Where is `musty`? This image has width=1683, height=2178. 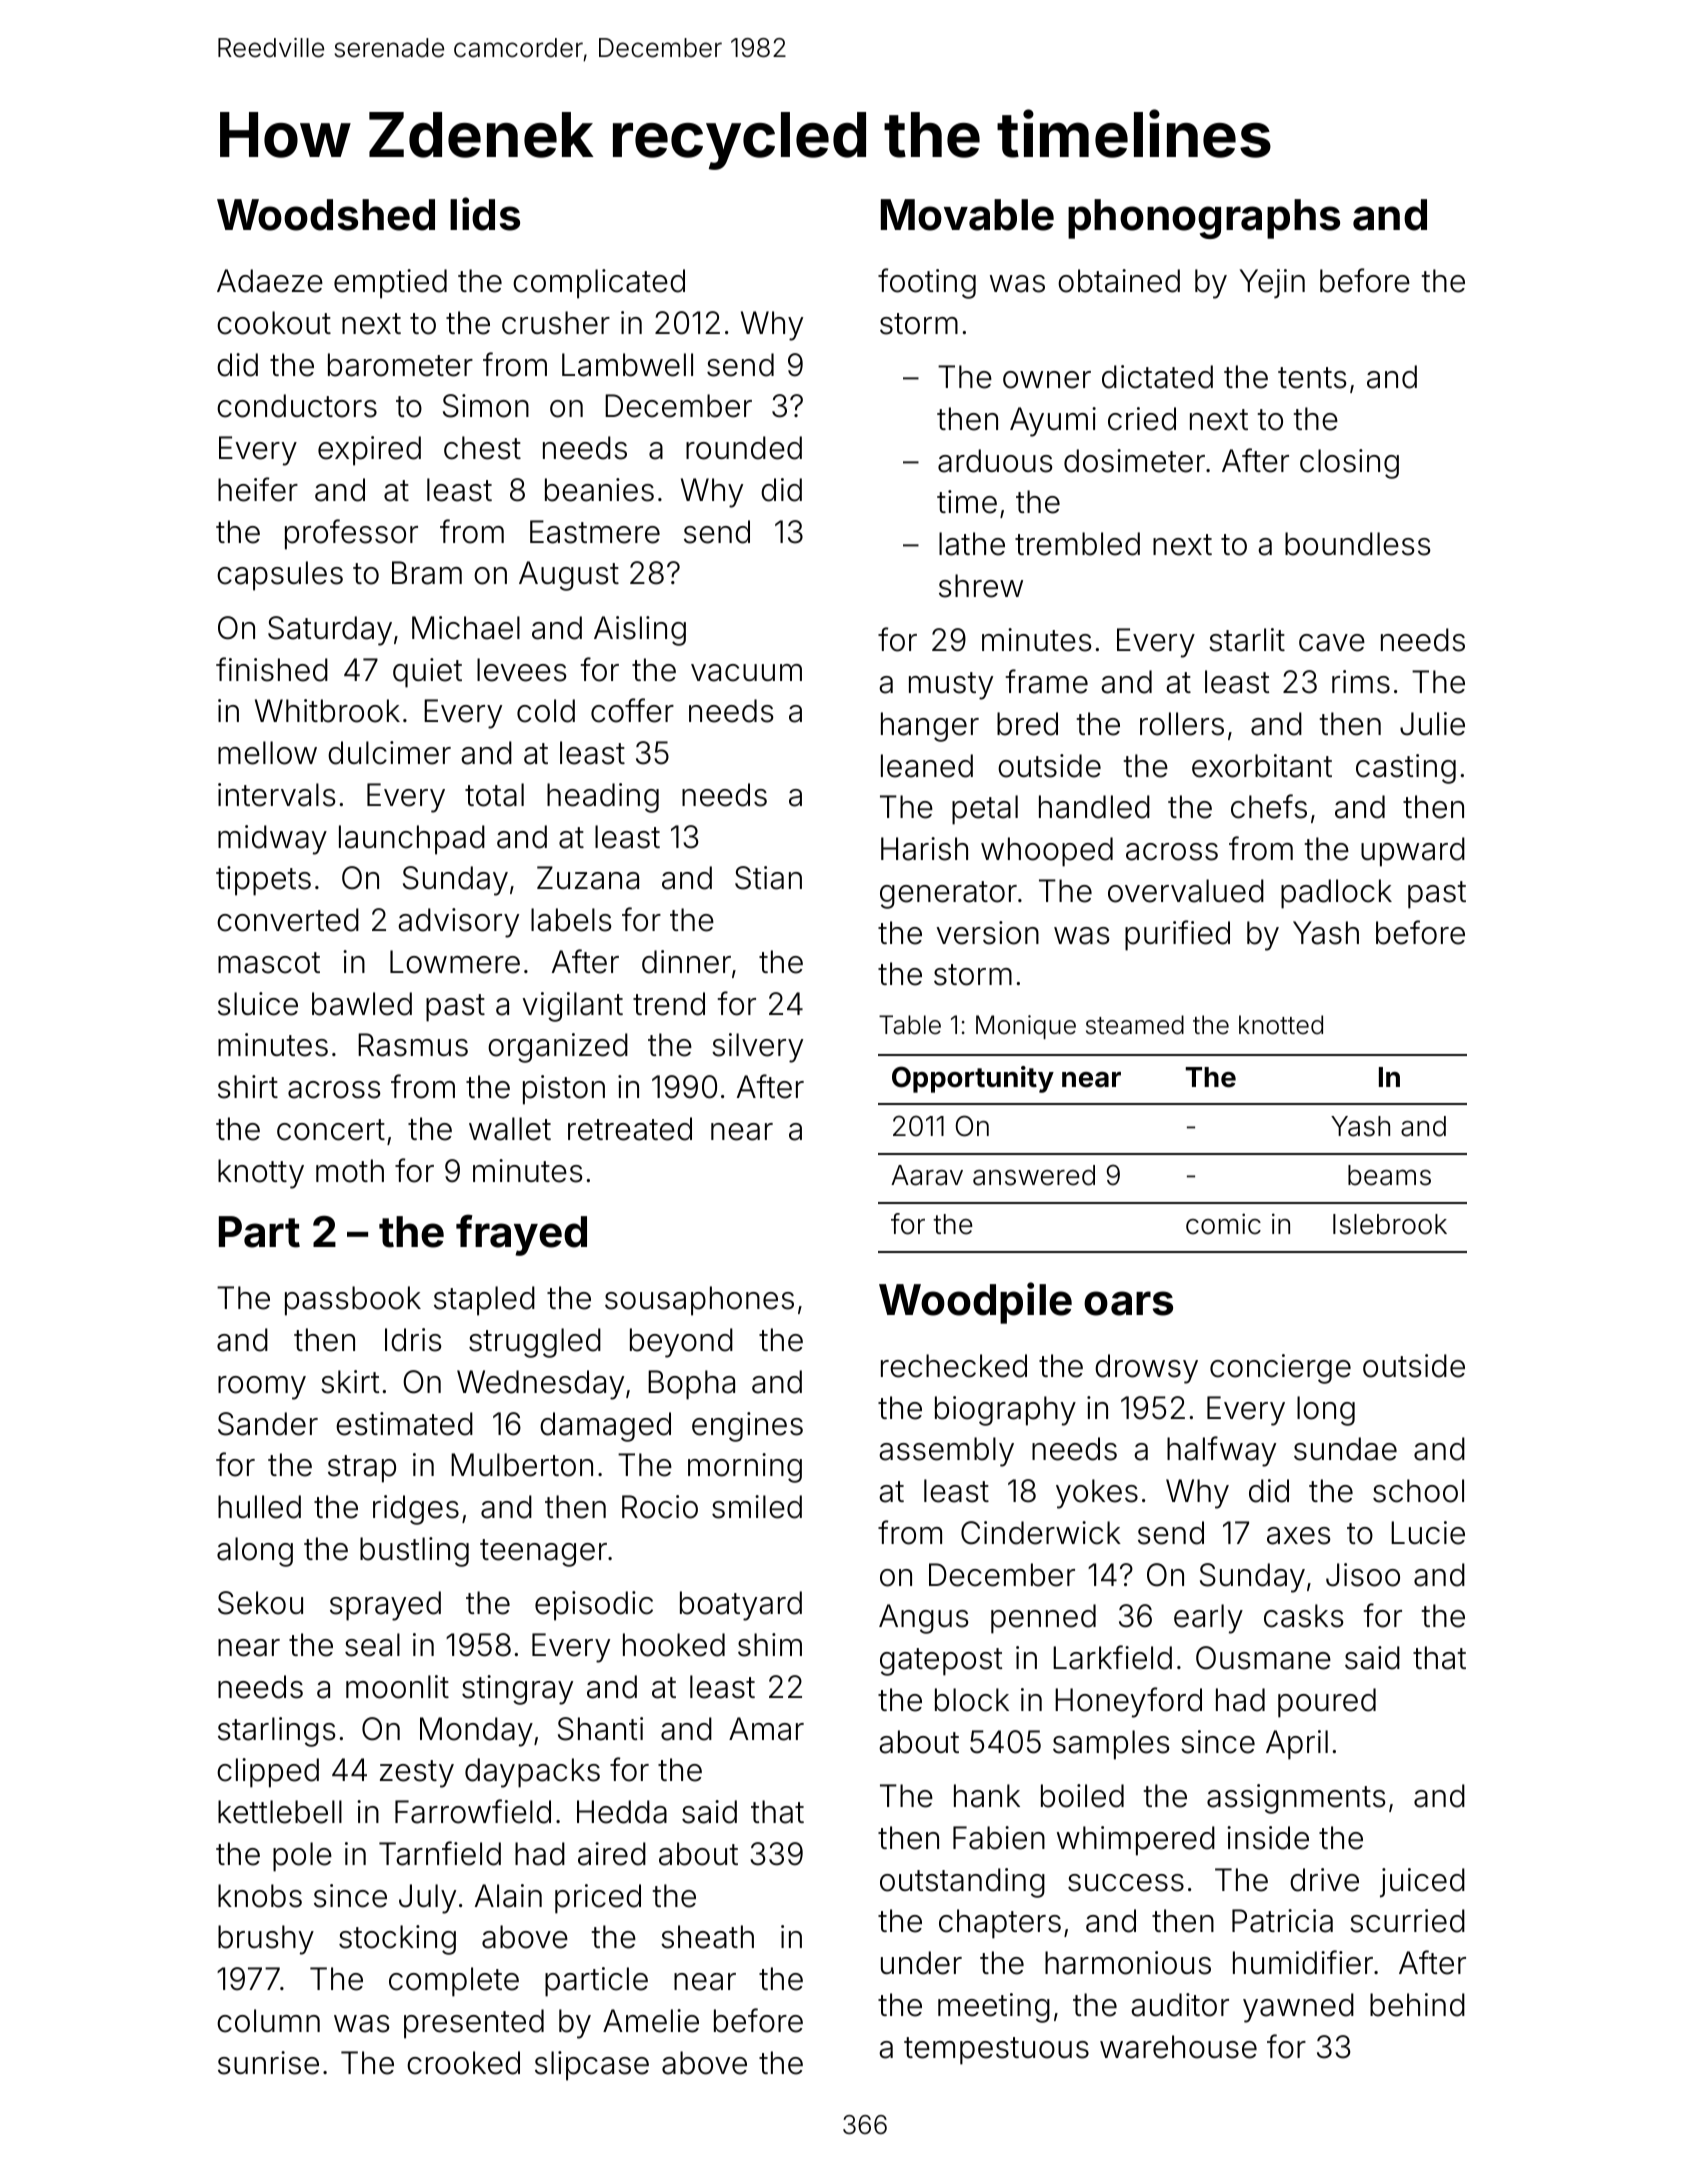
musty is located at coordinates (951, 686).
